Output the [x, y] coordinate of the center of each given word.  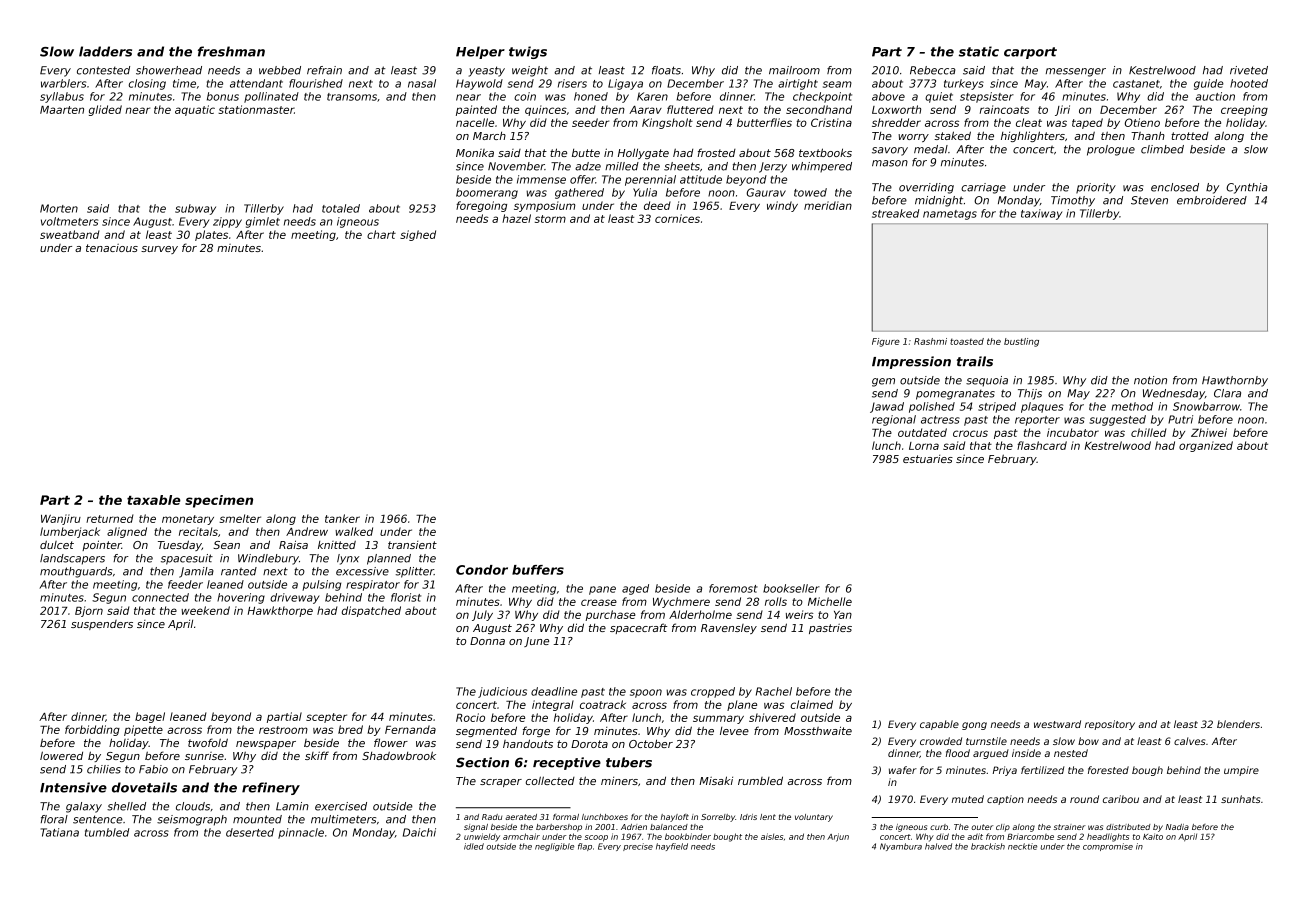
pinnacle [301, 833]
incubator [1073, 432]
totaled [341, 208]
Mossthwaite [818, 730]
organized [1206, 446]
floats [666, 70]
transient [412, 545]
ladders [105, 51]
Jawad [887, 407]
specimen [219, 501]
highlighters [1033, 136]
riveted [1249, 70]
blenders [1238, 724]
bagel [150, 717]
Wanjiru [61, 519]
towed [810, 192]
